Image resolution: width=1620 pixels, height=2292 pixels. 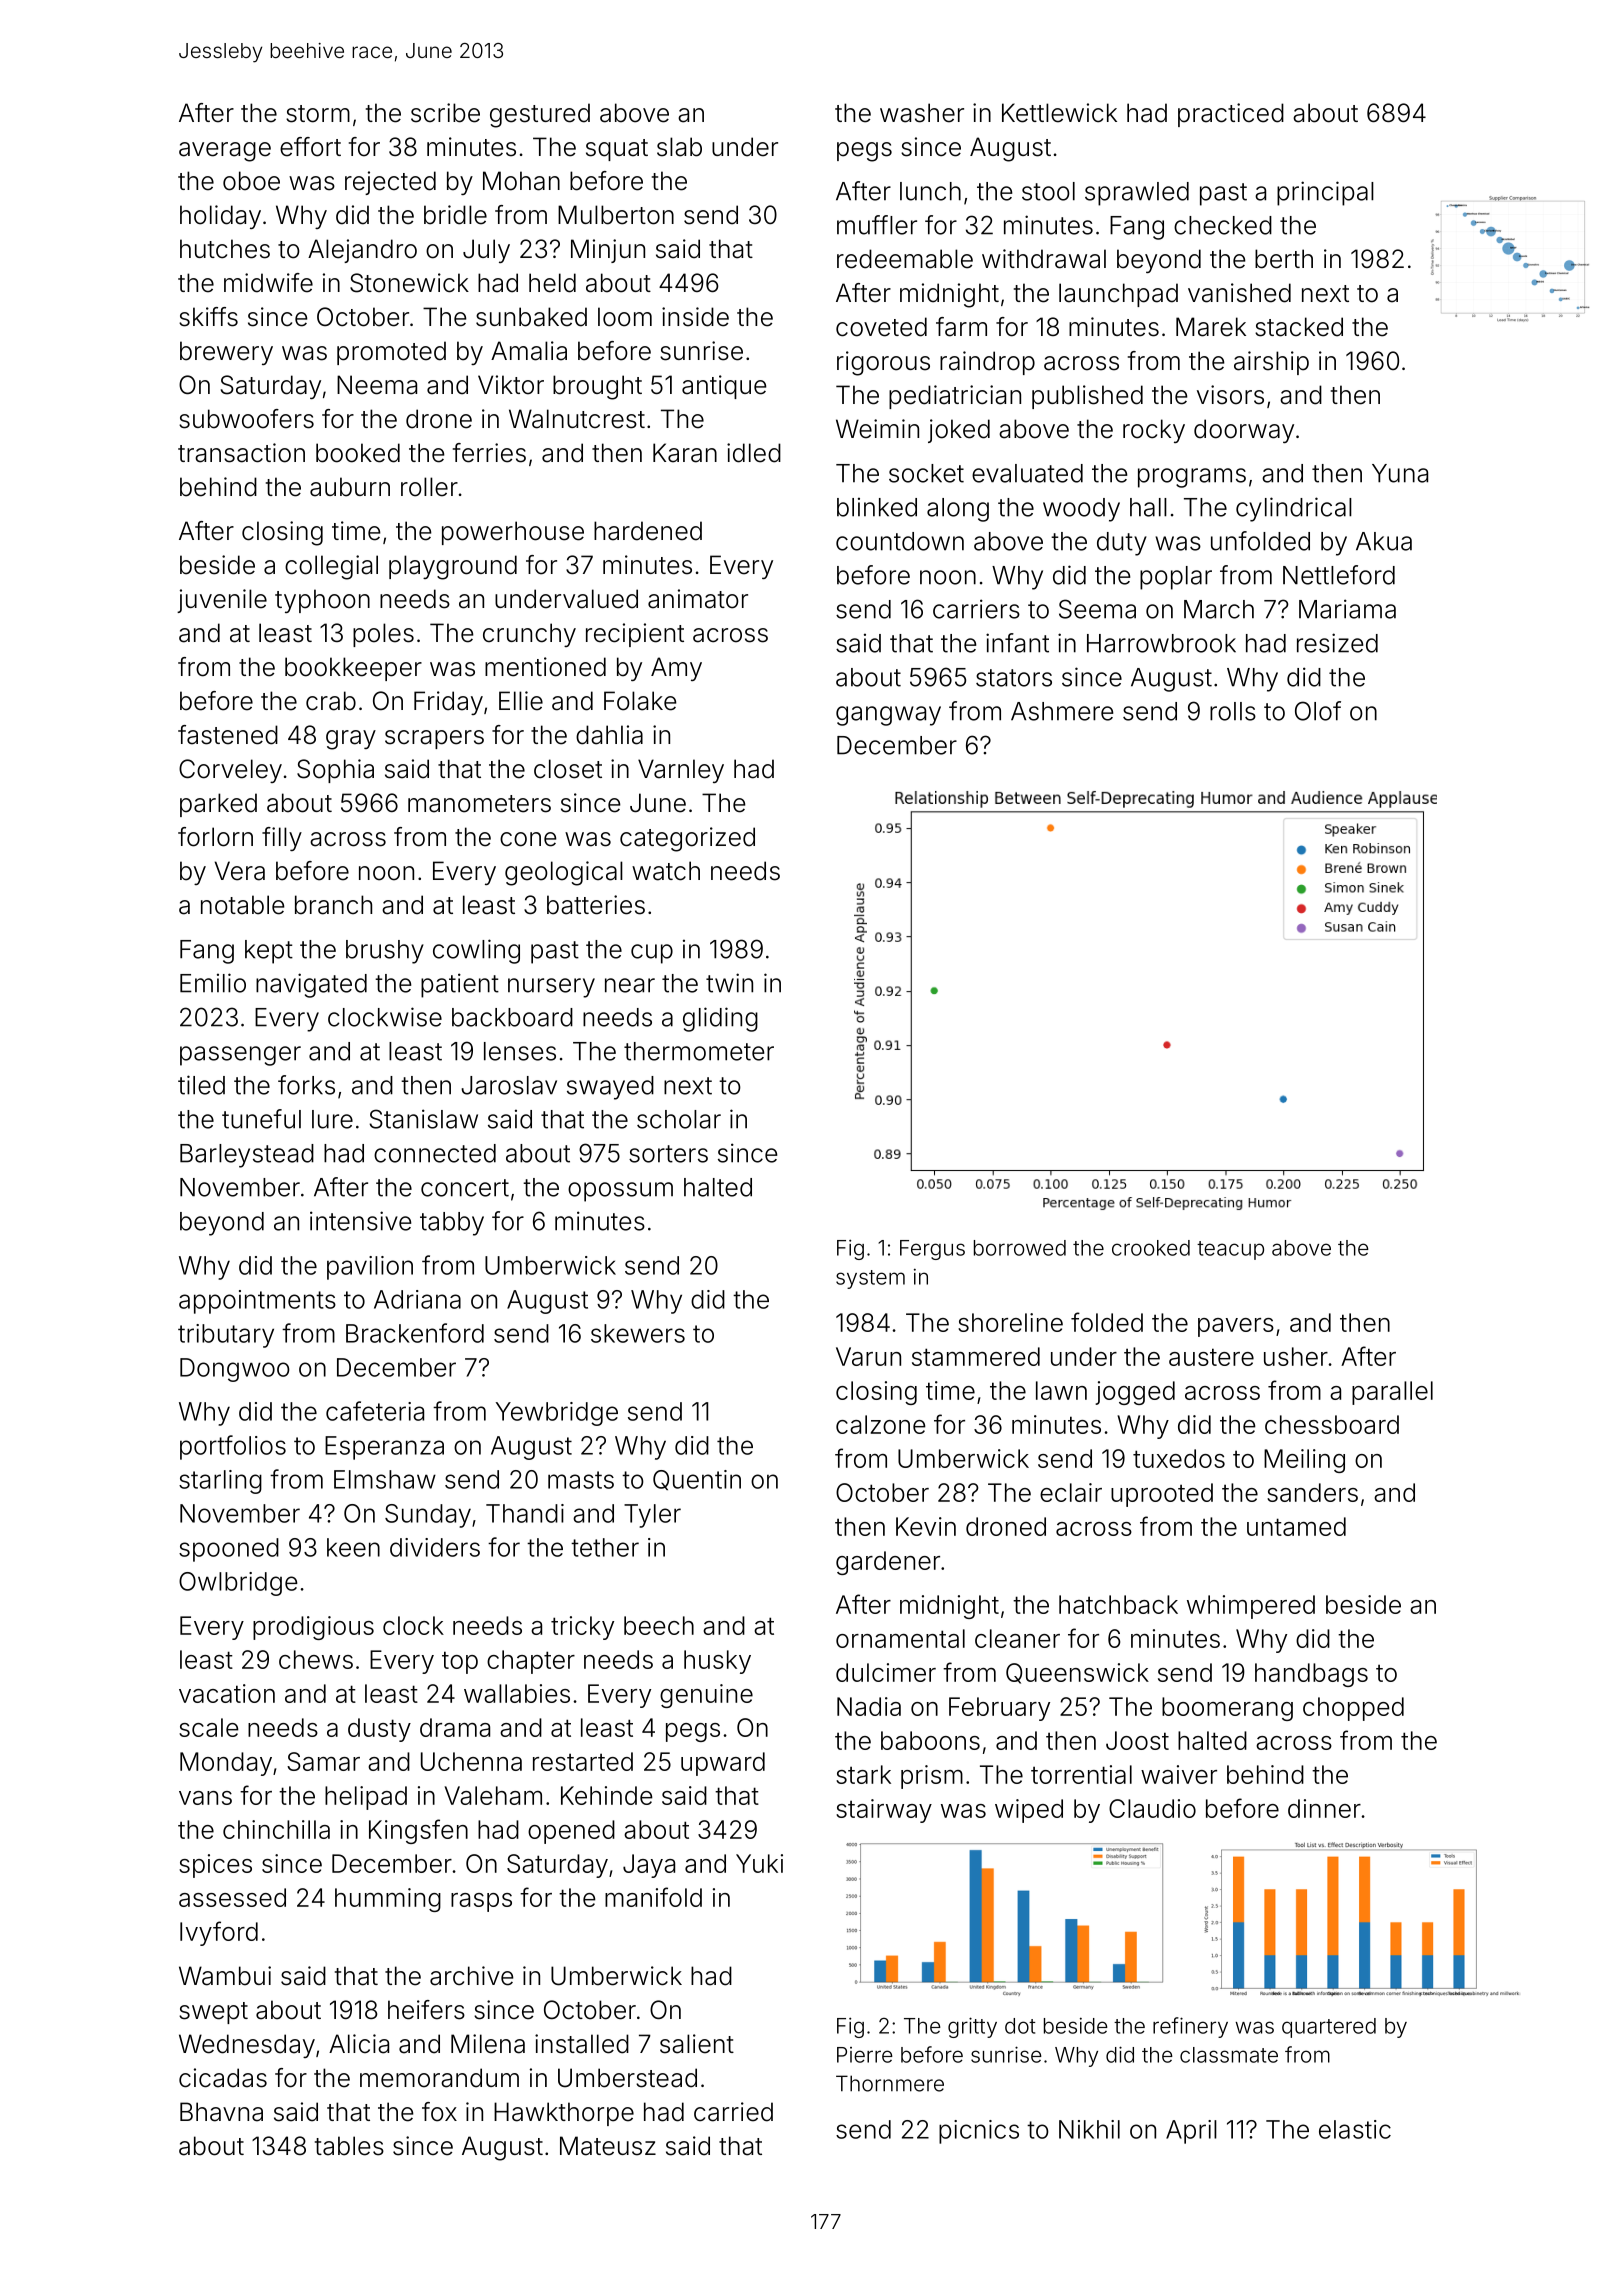 What do you see at coordinates (1325, 193) in the image?
I see `principal` at bounding box center [1325, 193].
